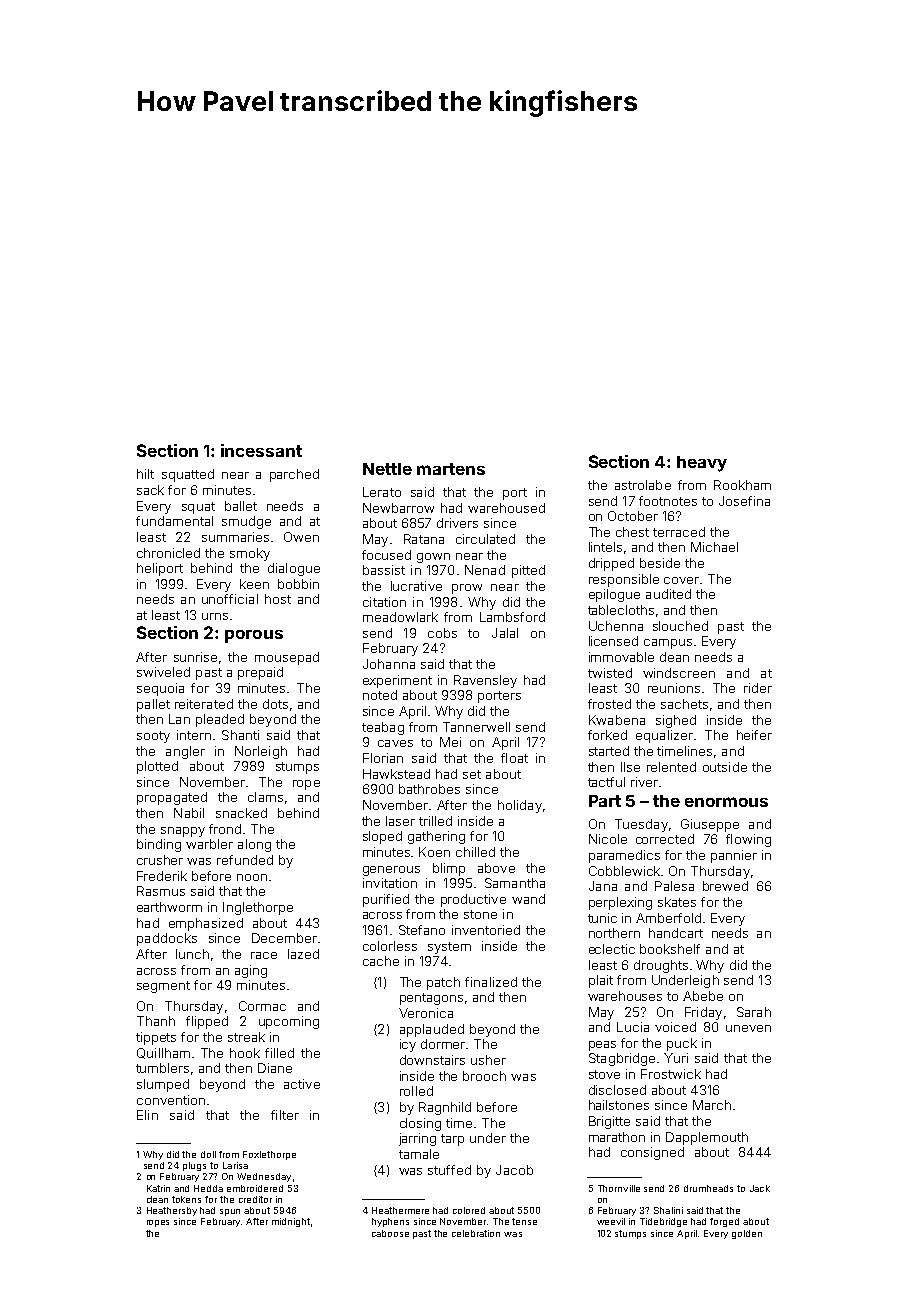 The image size is (908, 1316). I want to click on Shanti, so click(240, 735).
